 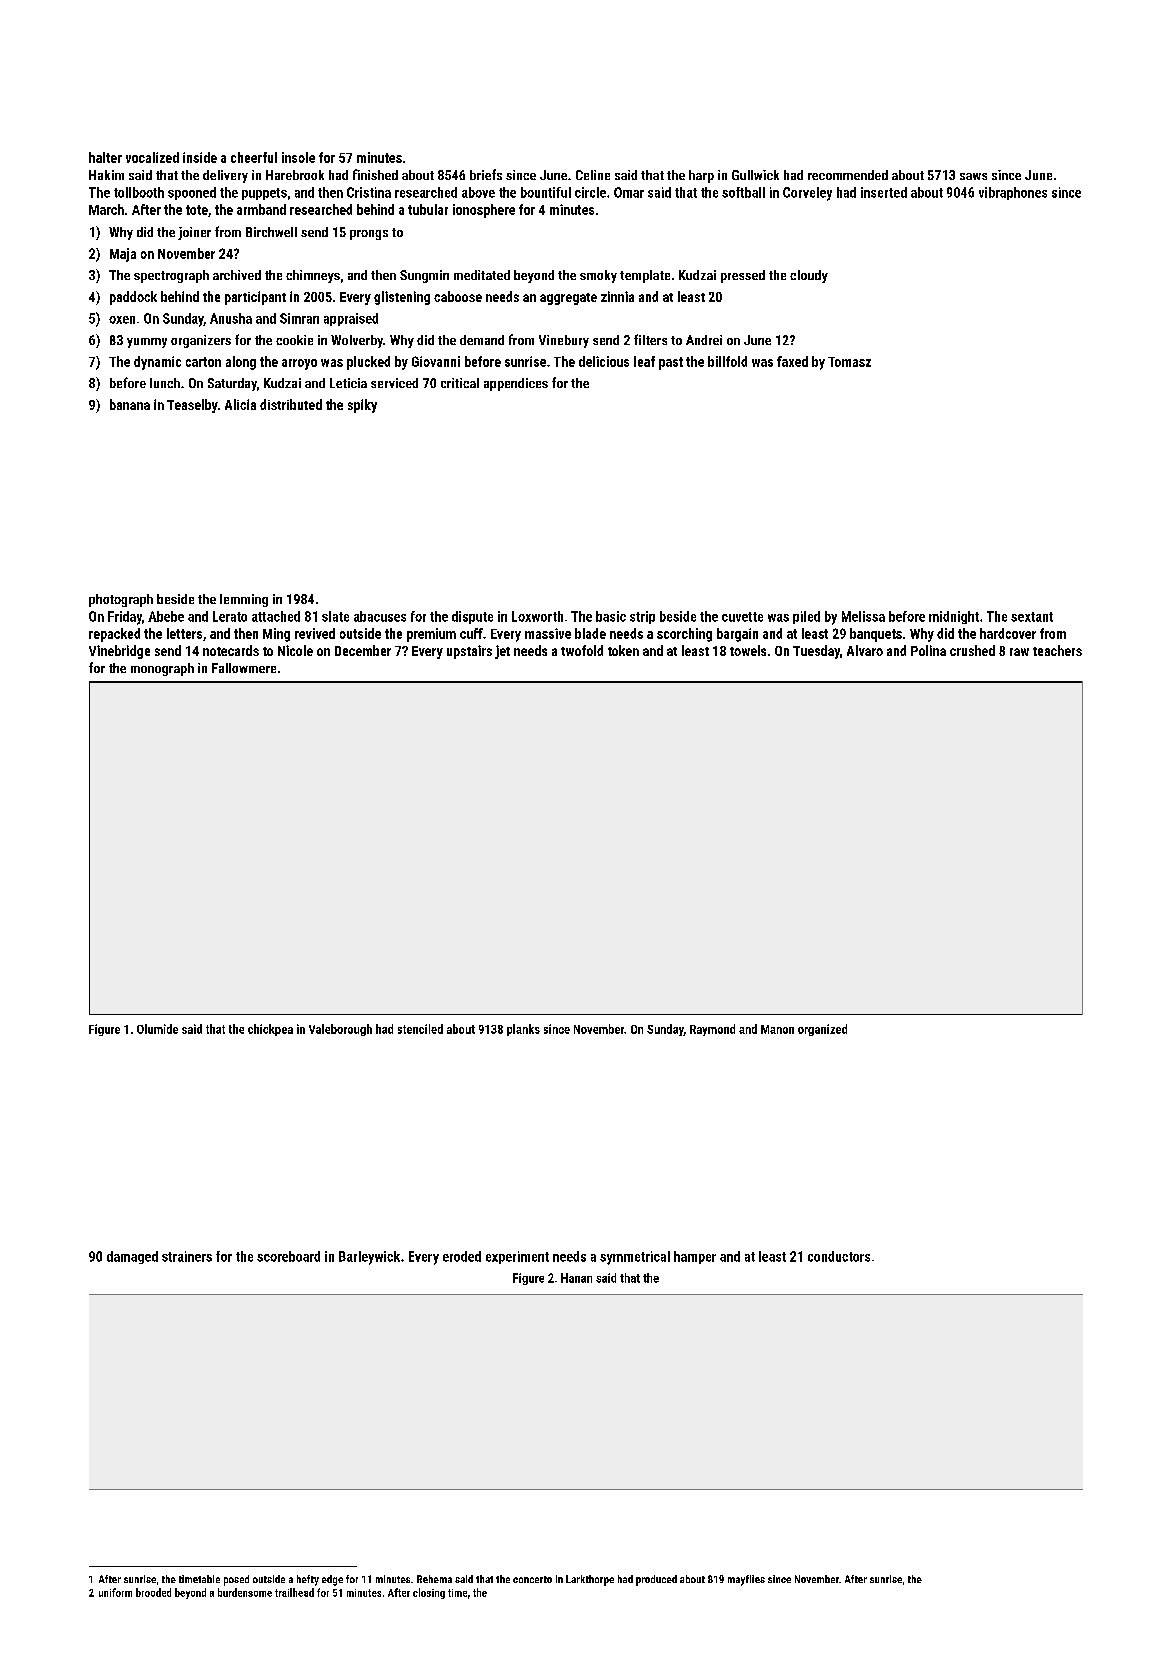 I want to click on archived, so click(x=237, y=275).
